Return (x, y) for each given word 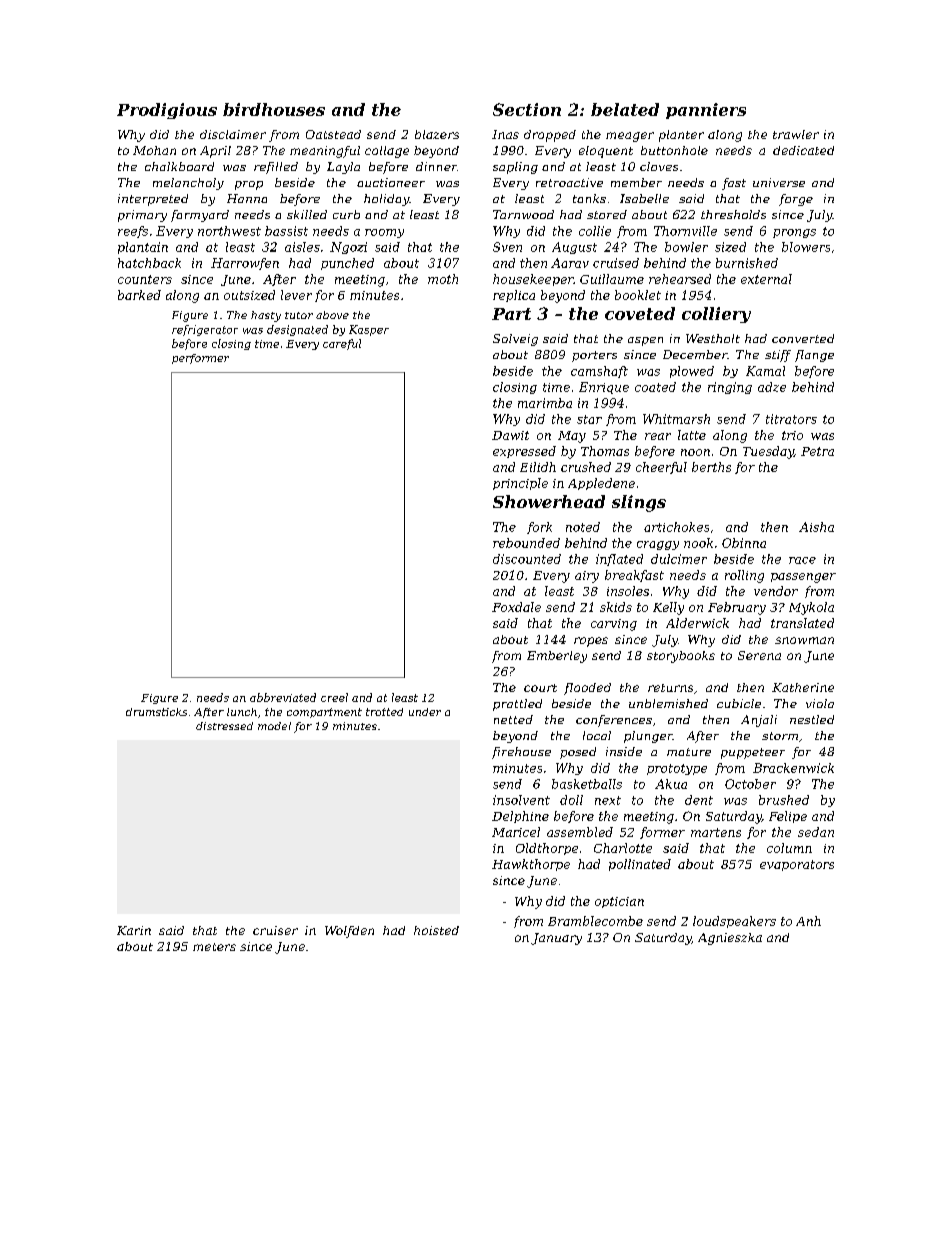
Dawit (510, 435)
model (274, 726)
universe (779, 182)
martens (716, 832)
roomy (384, 233)
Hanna (247, 198)
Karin (134, 930)
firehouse (521, 753)
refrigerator (205, 330)
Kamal (765, 371)
